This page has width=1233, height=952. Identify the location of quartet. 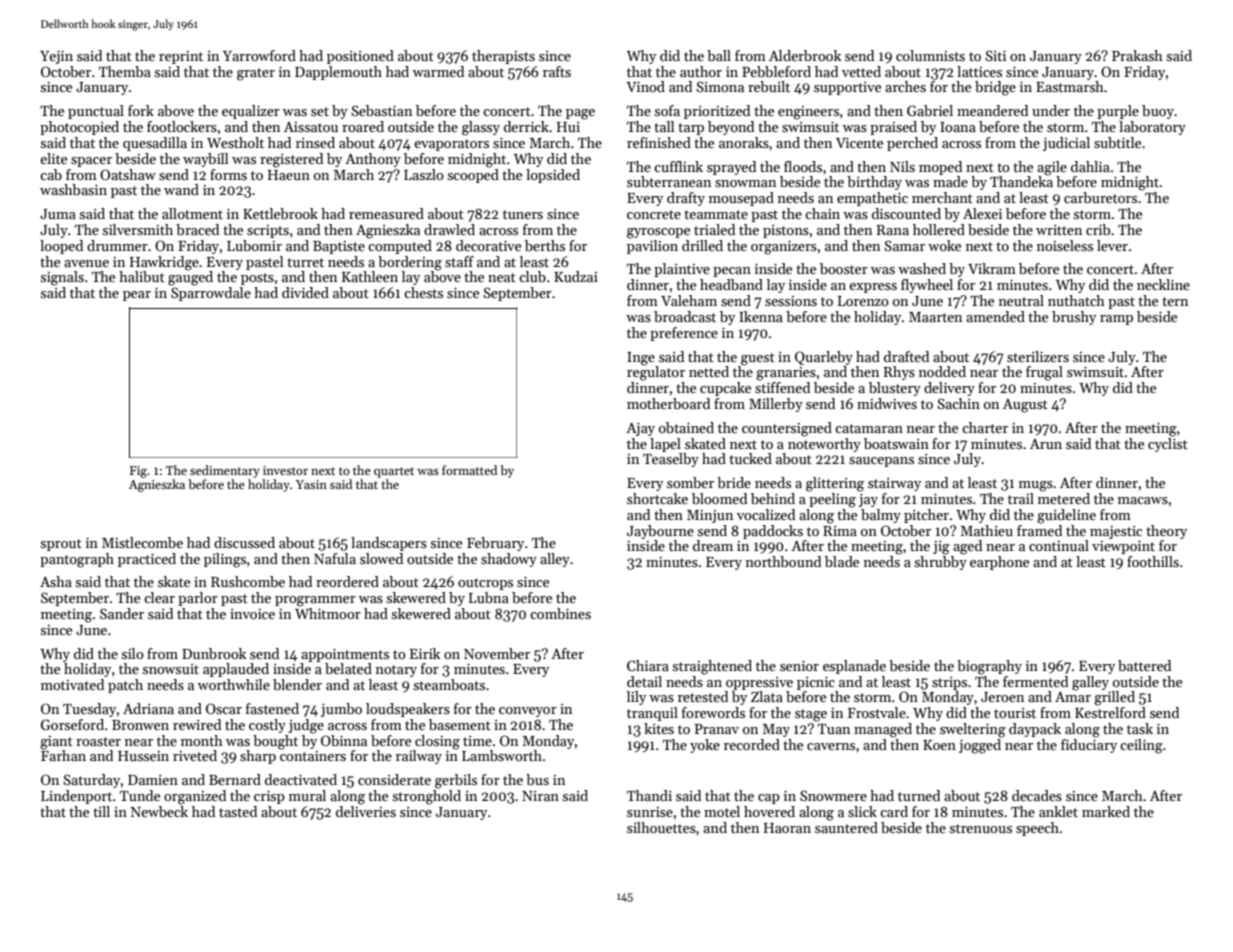
(394, 472).
